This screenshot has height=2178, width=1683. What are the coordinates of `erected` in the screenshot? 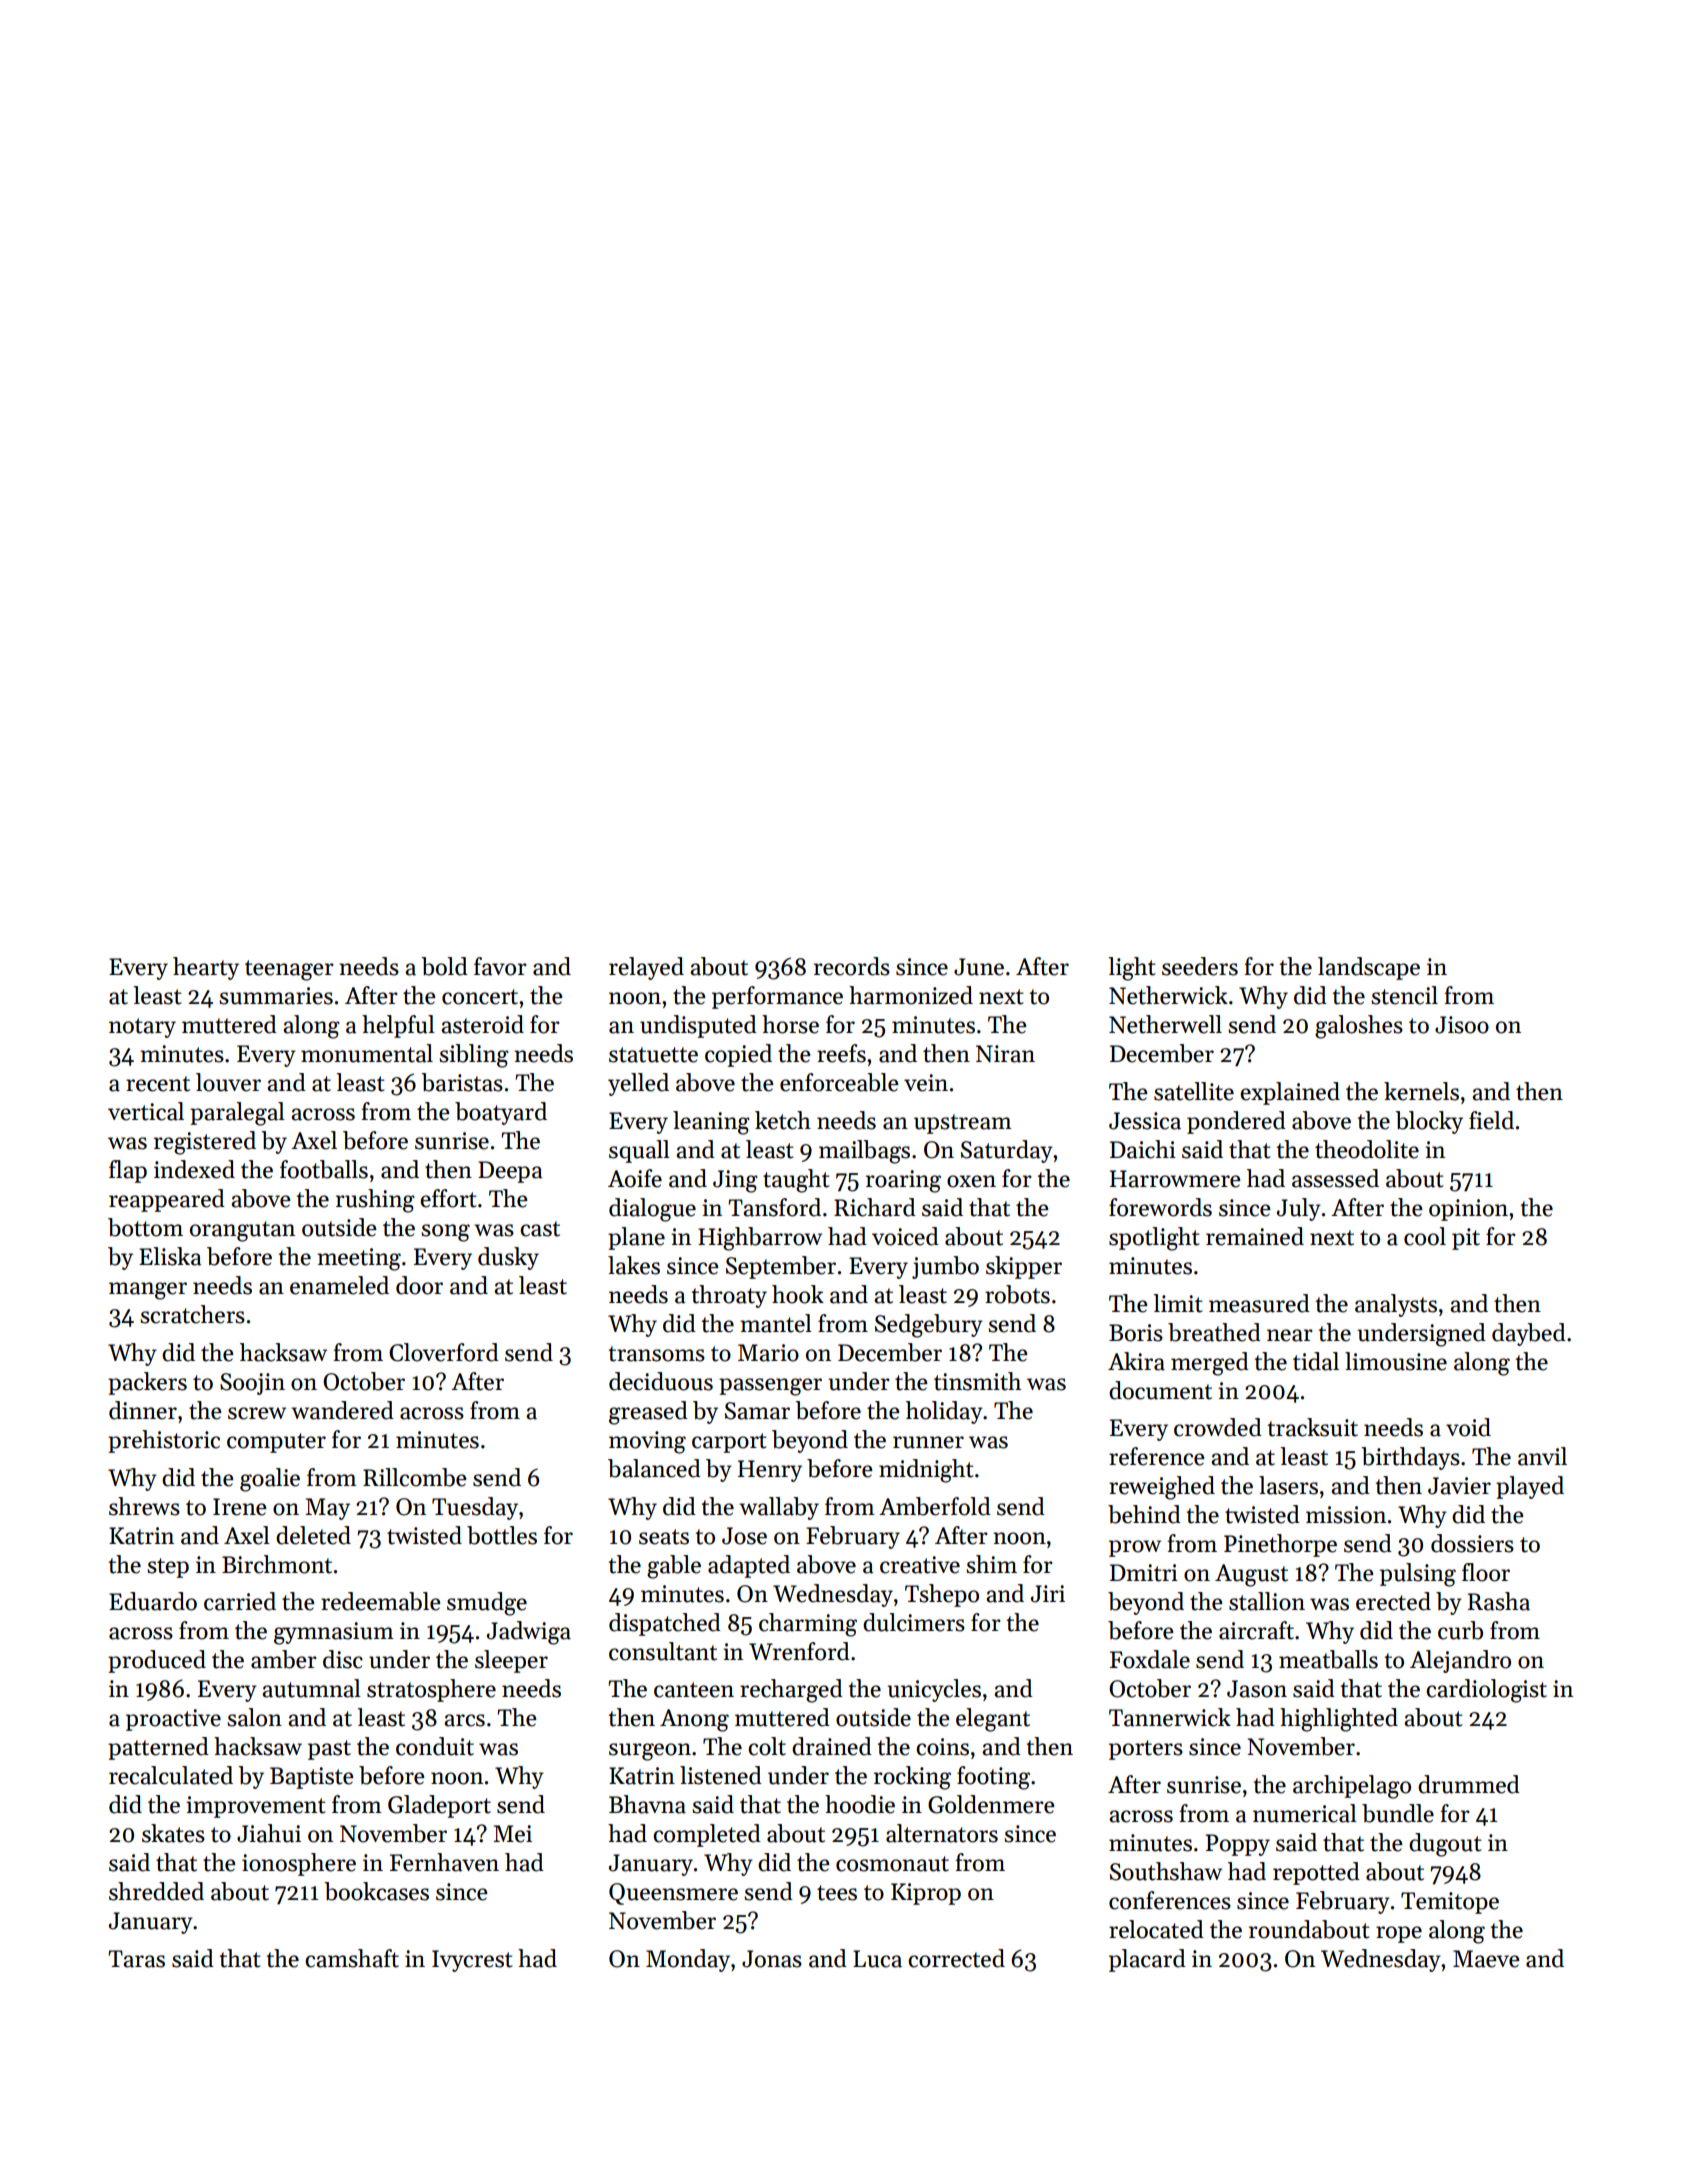 It's located at (1393, 1601).
